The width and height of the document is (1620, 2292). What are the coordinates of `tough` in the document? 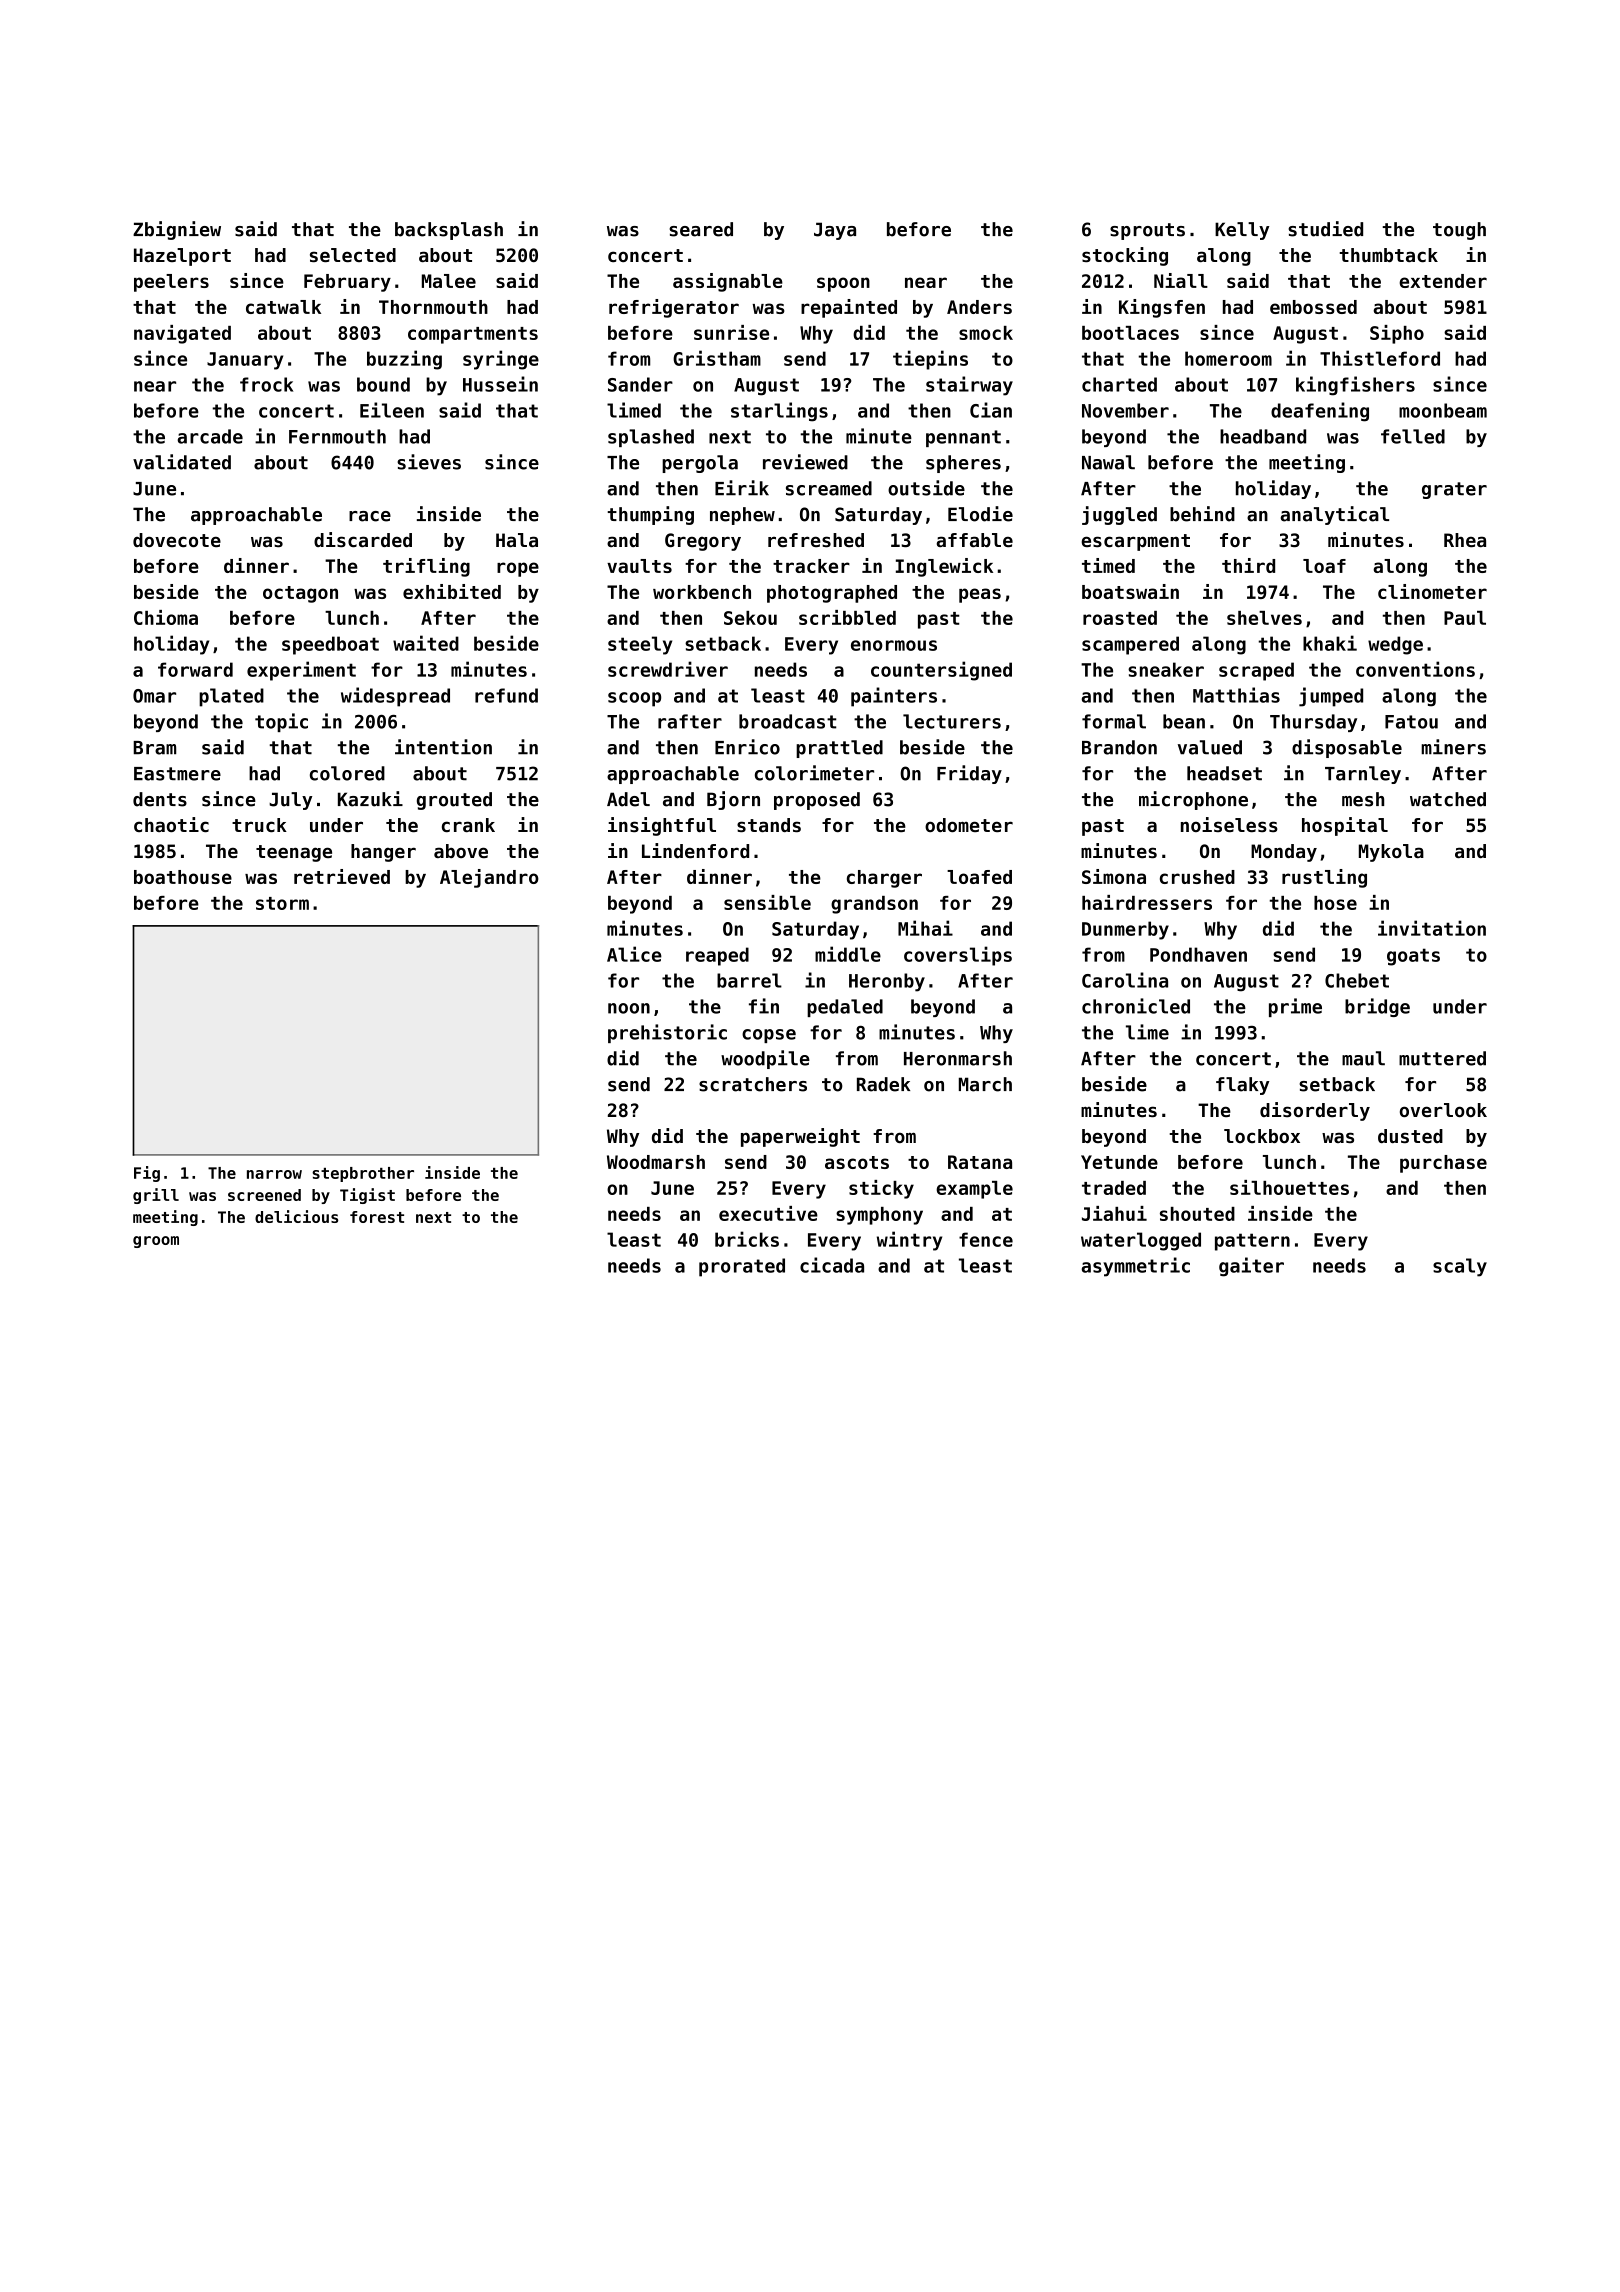 It's located at (1459, 231).
